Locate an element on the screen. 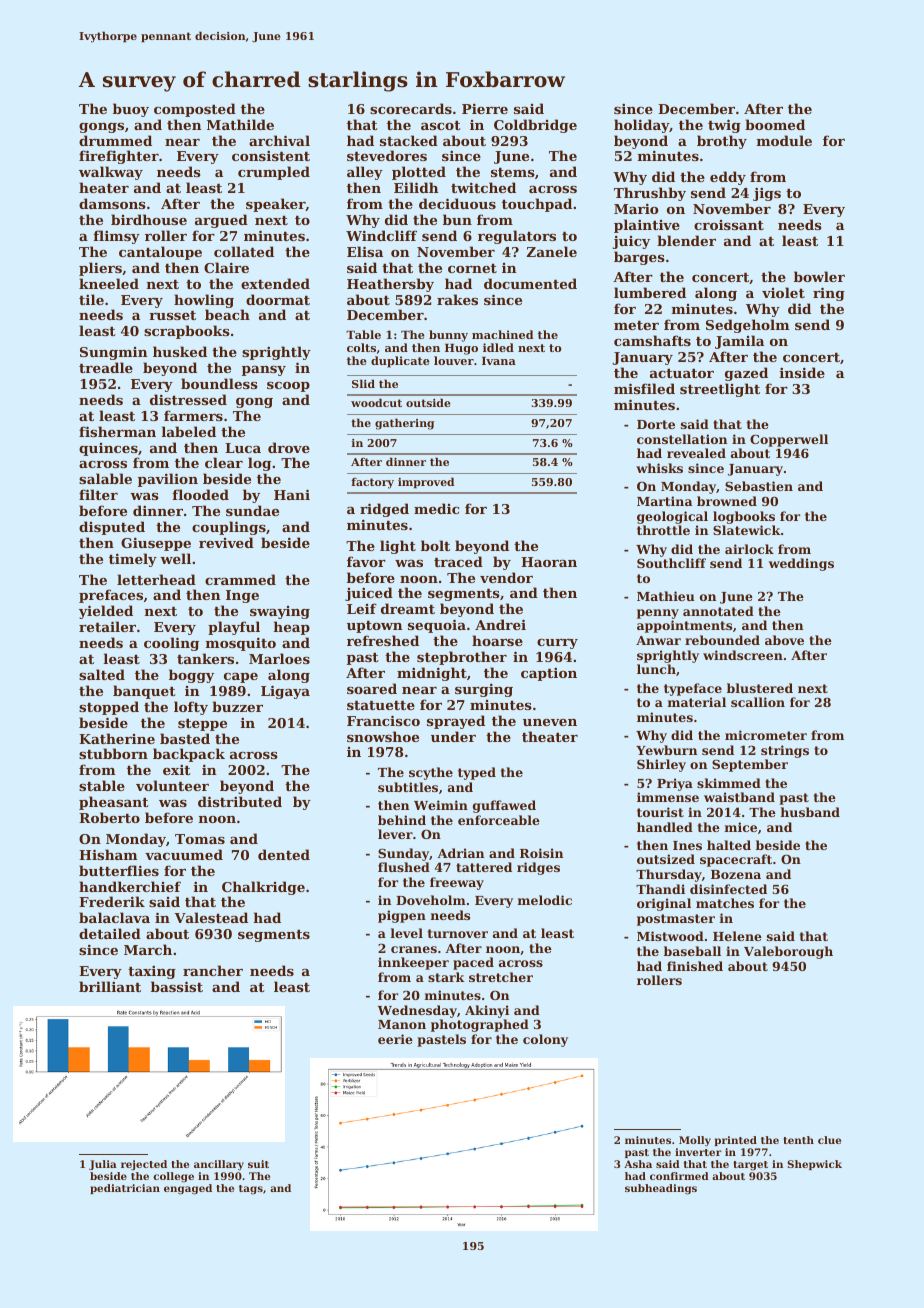 The height and width of the screenshot is (1308, 924). argued is located at coordinates (221, 221).
